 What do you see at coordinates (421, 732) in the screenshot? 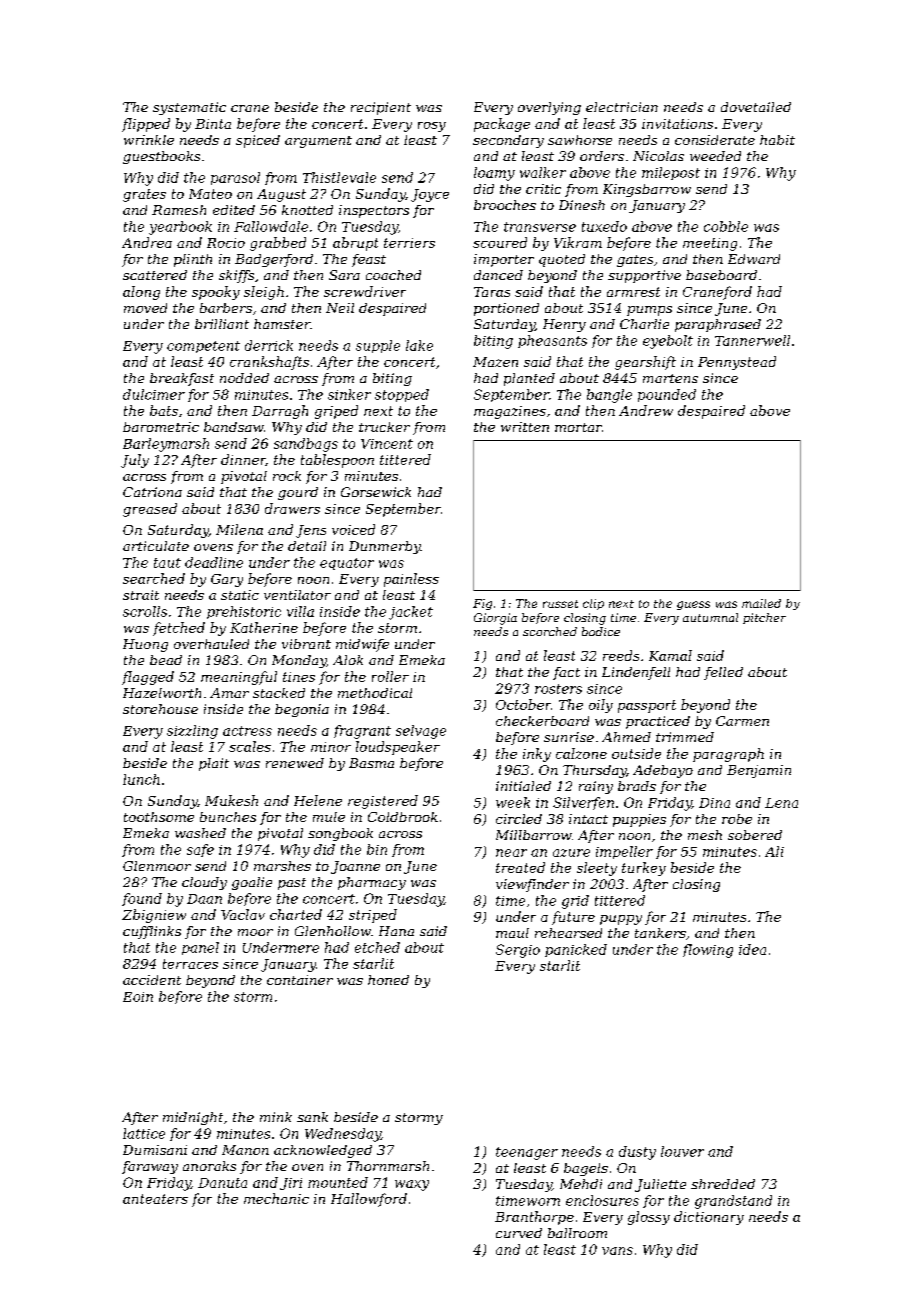
I see `selvage` at bounding box center [421, 732].
